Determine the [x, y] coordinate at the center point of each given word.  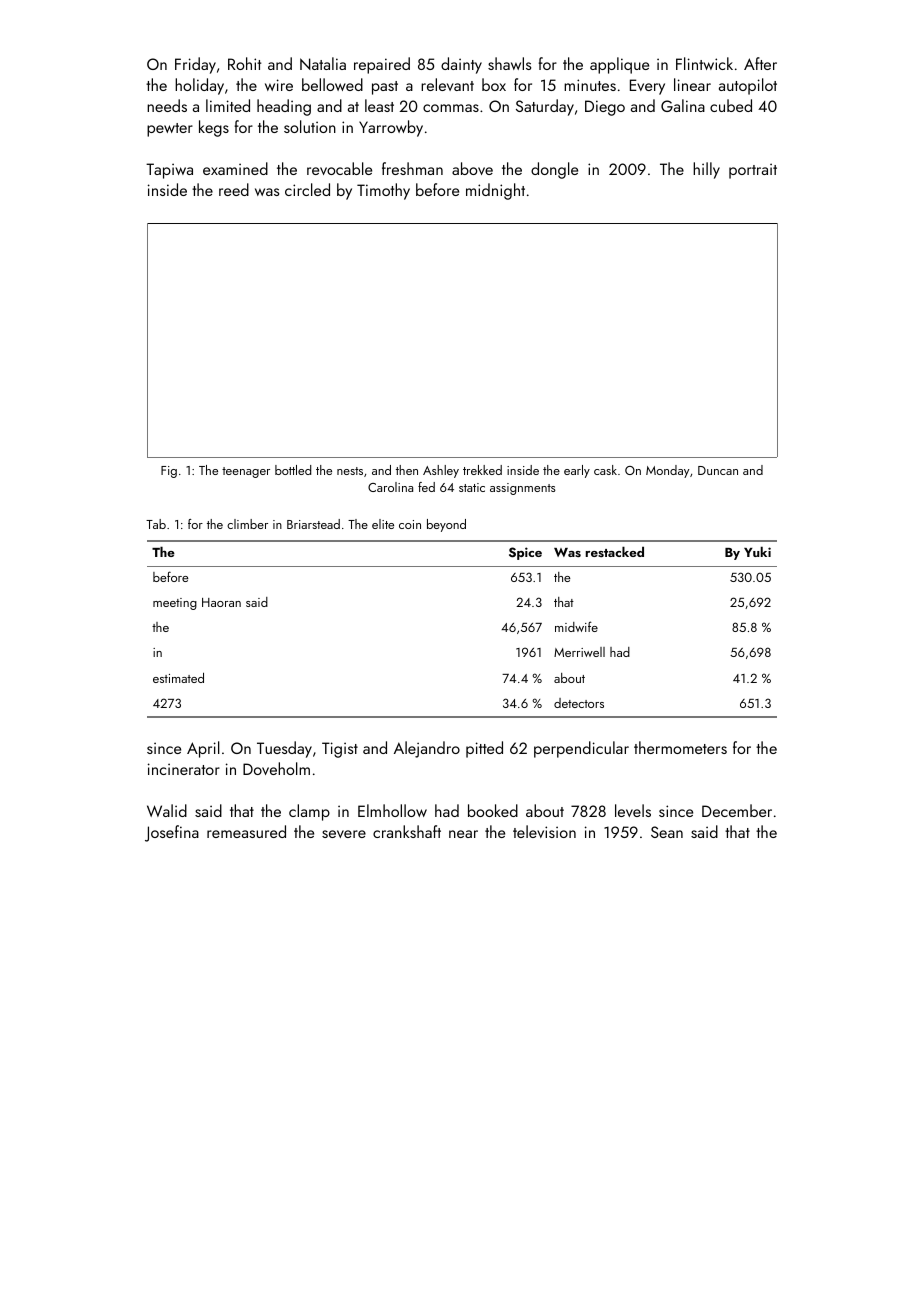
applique [619, 65]
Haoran [221, 602]
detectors [579, 703]
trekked [482, 470]
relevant [447, 84]
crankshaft [407, 831]
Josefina [172, 833]
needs [167, 105]
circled [307, 189]
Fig [169, 472]
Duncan [718, 470]
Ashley [441, 471]
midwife [576, 626]
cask [605, 470]
